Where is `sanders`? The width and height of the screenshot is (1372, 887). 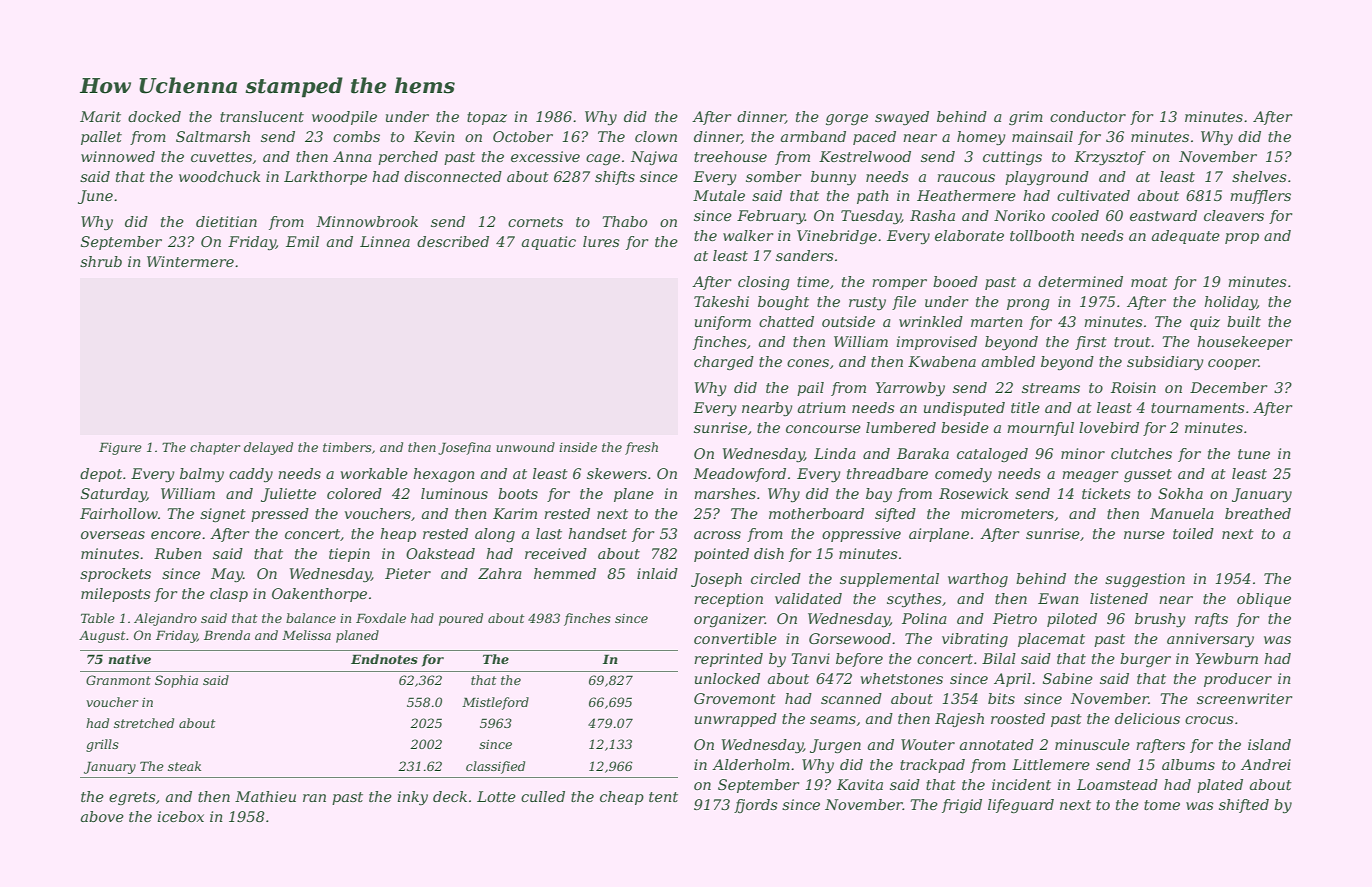 sanders is located at coordinates (805, 255).
